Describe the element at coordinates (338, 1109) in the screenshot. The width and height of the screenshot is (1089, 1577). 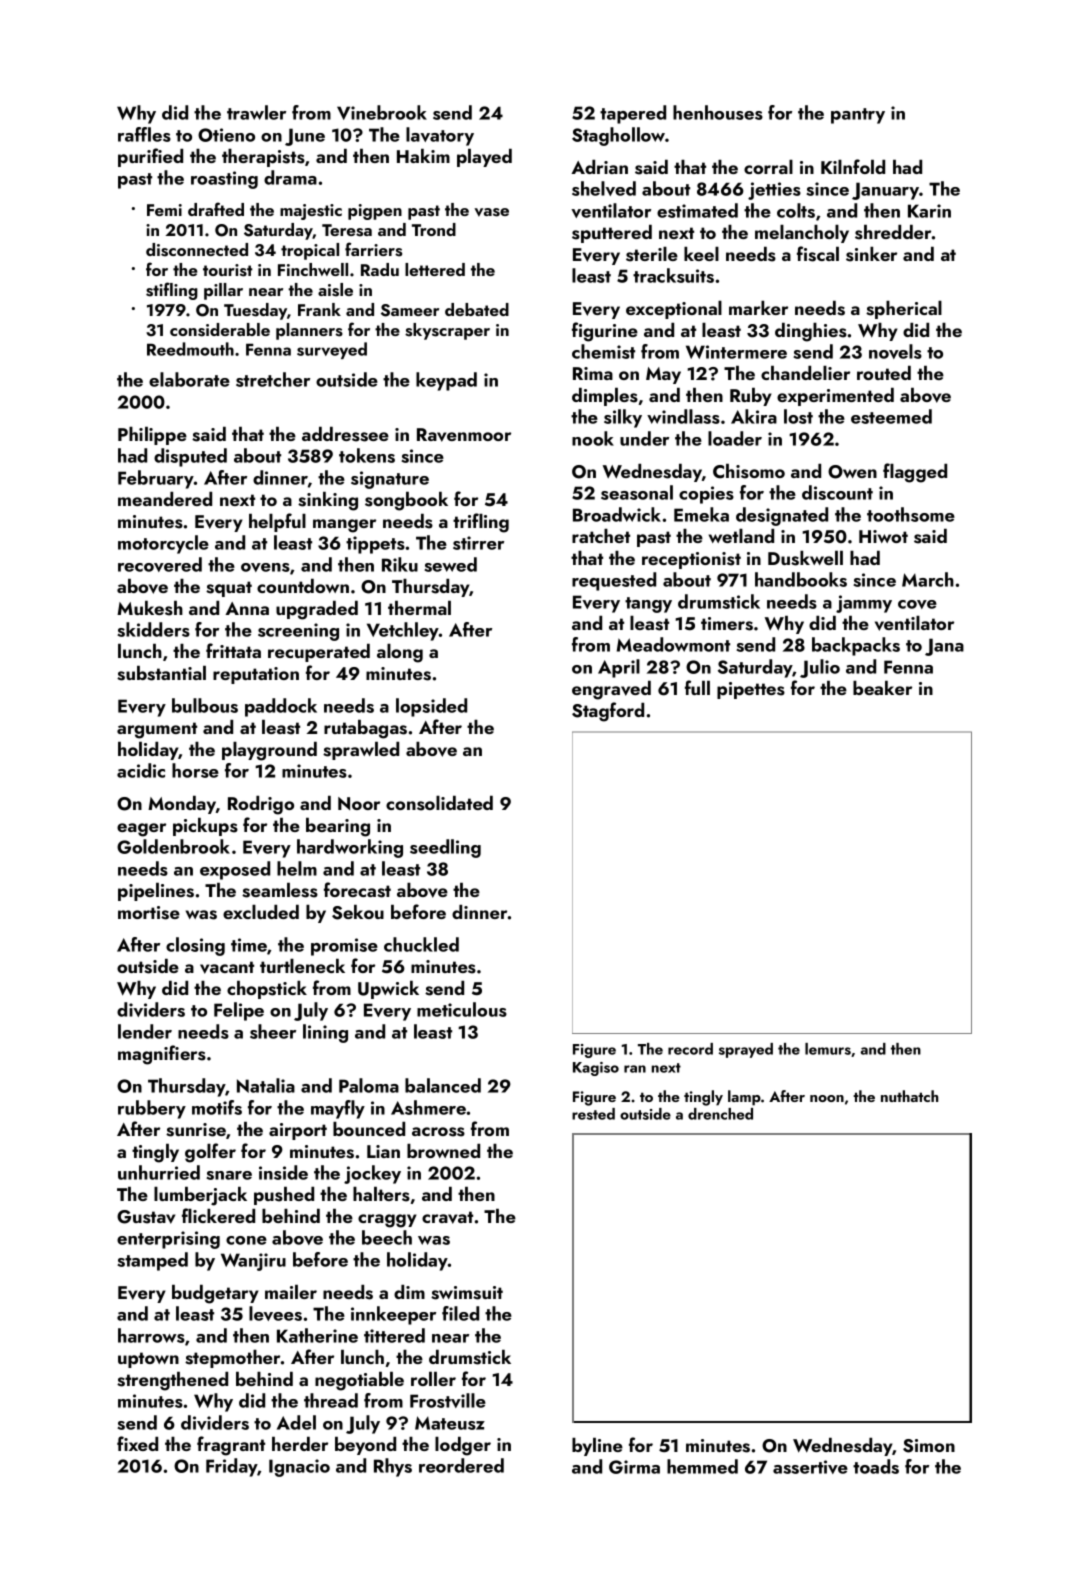
I see `mayfly` at that location.
